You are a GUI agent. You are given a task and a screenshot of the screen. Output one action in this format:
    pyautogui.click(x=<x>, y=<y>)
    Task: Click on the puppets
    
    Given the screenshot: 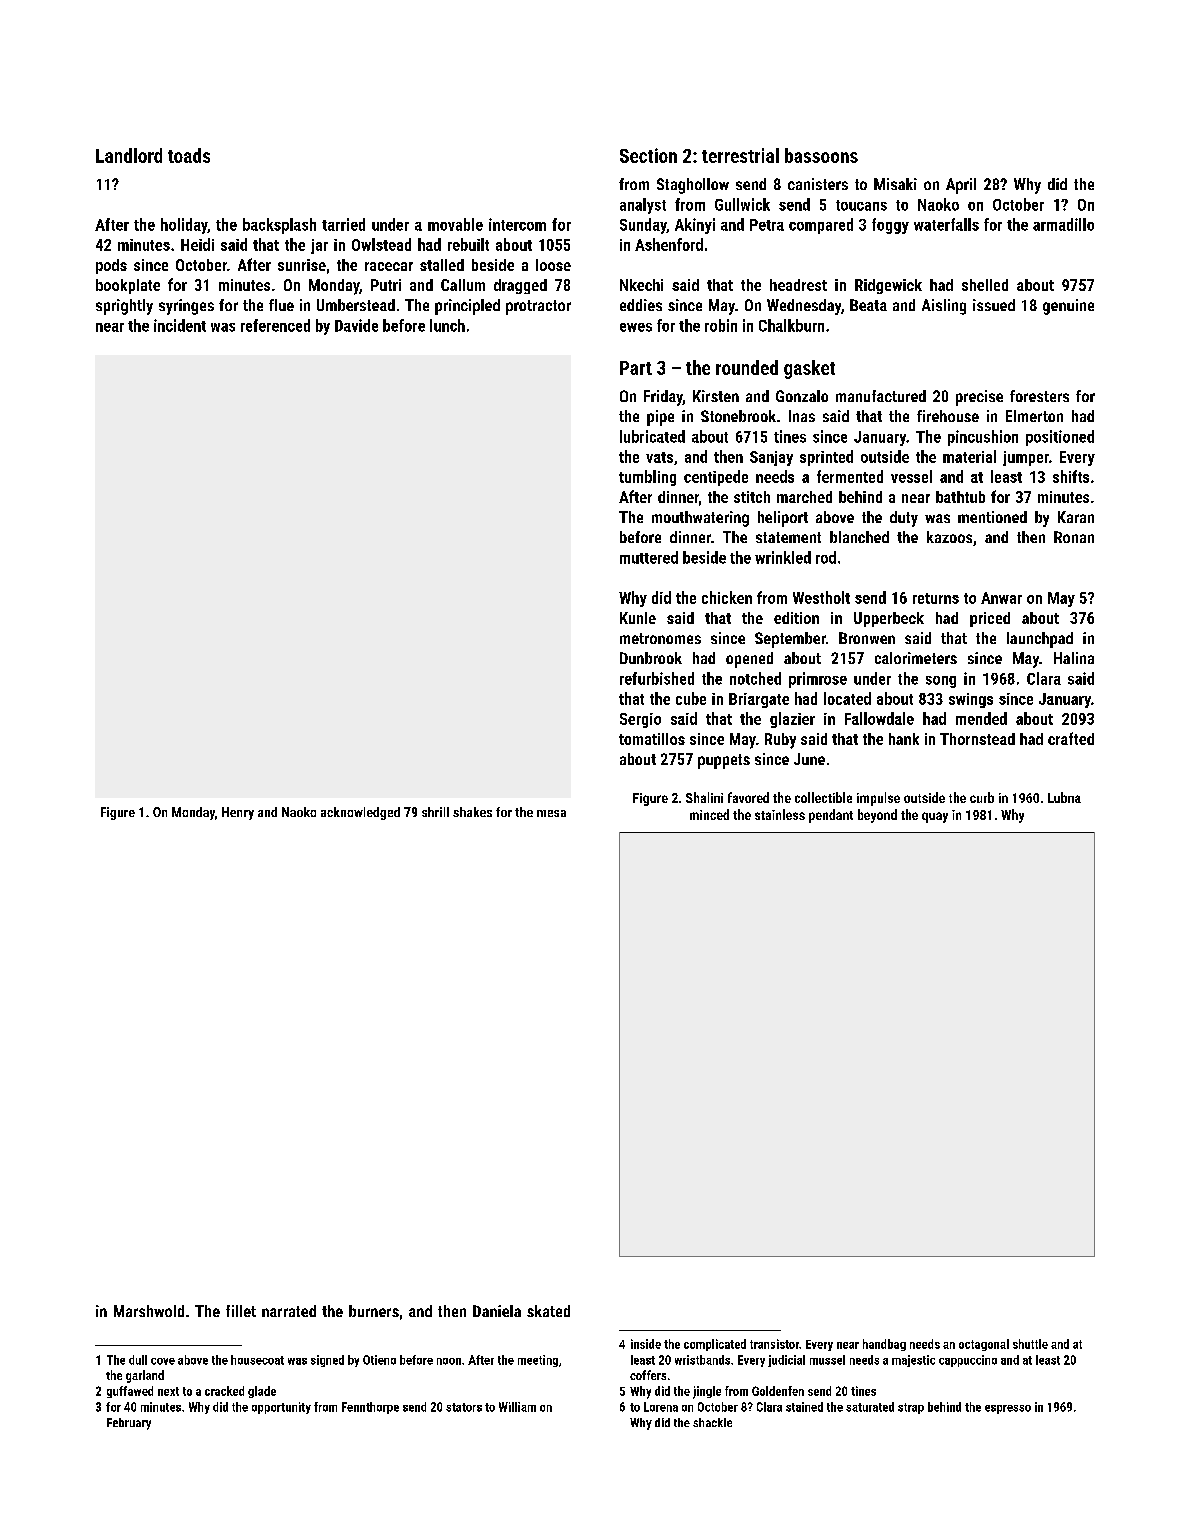 What is the action you would take?
    pyautogui.click(x=724, y=761)
